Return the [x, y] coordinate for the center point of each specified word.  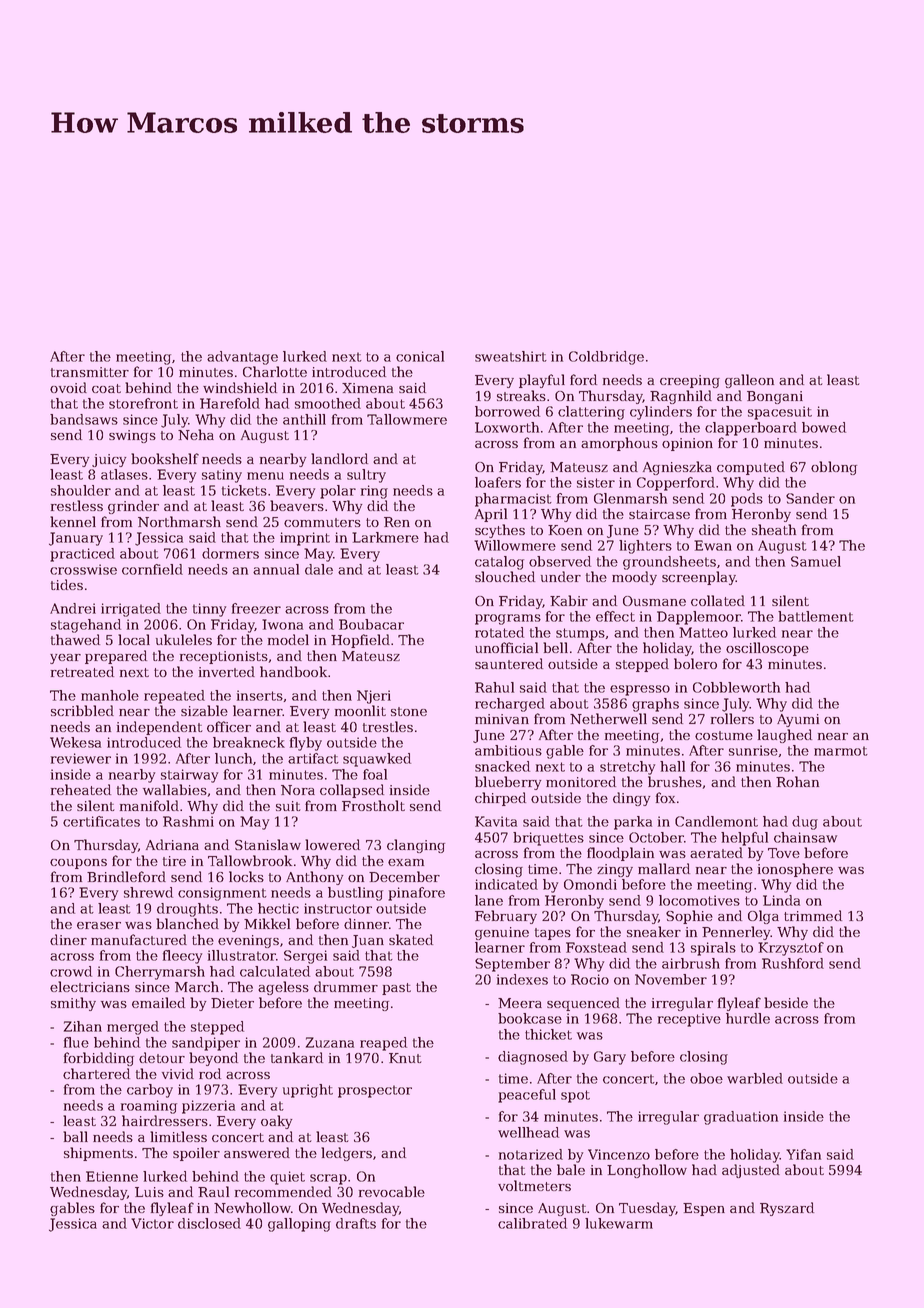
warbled [755, 1078]
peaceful [527, 1096]
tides [67, 584]
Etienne [112, 1176]
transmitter [90, 372]
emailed [158, 1002]
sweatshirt [511, 356]
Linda [781, 900]
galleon [749, 381]
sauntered [509, 663]
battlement [816, 616]
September [512, 965]
